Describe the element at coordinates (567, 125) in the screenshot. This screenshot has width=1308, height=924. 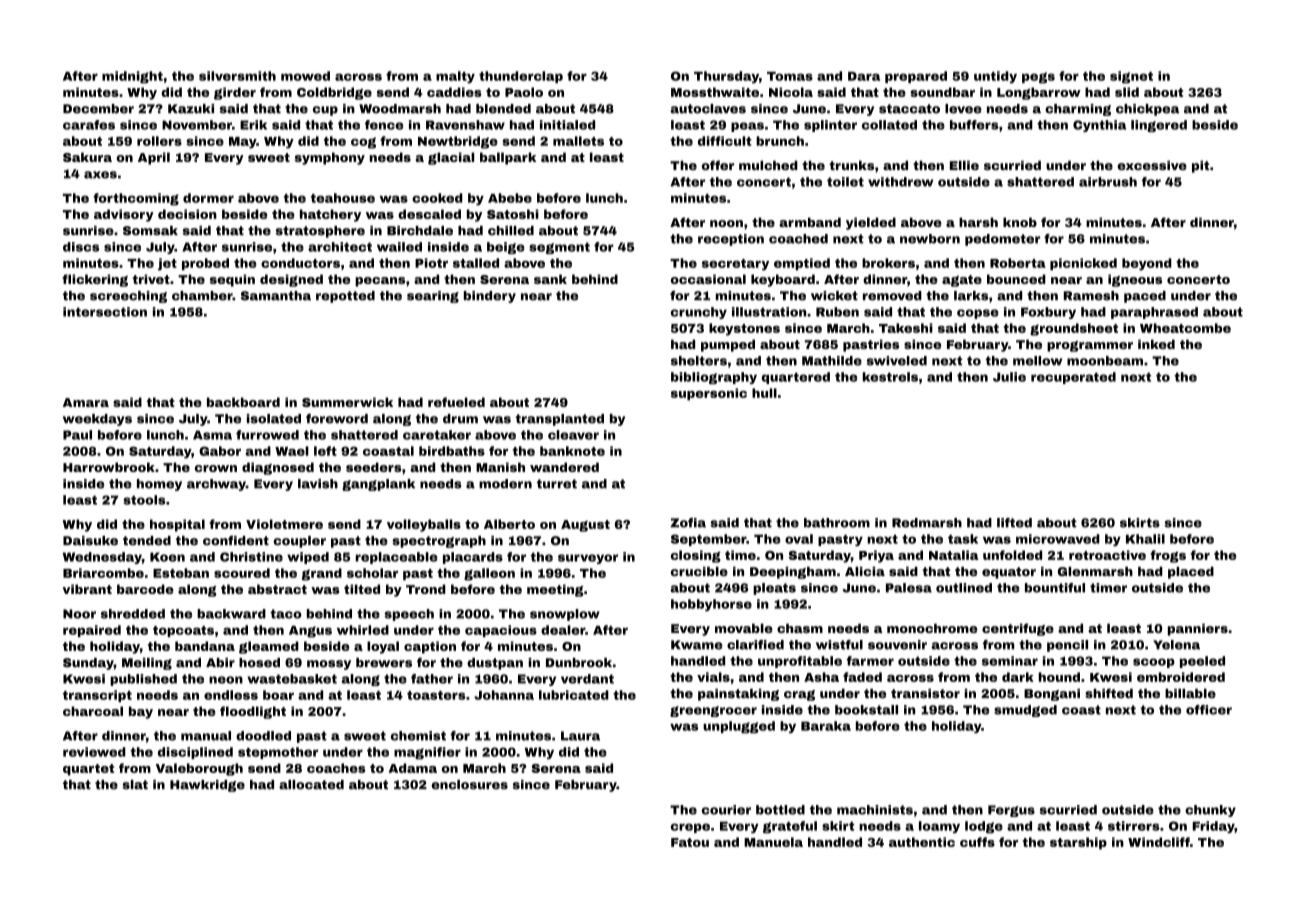
I see `initialed` at that location.
